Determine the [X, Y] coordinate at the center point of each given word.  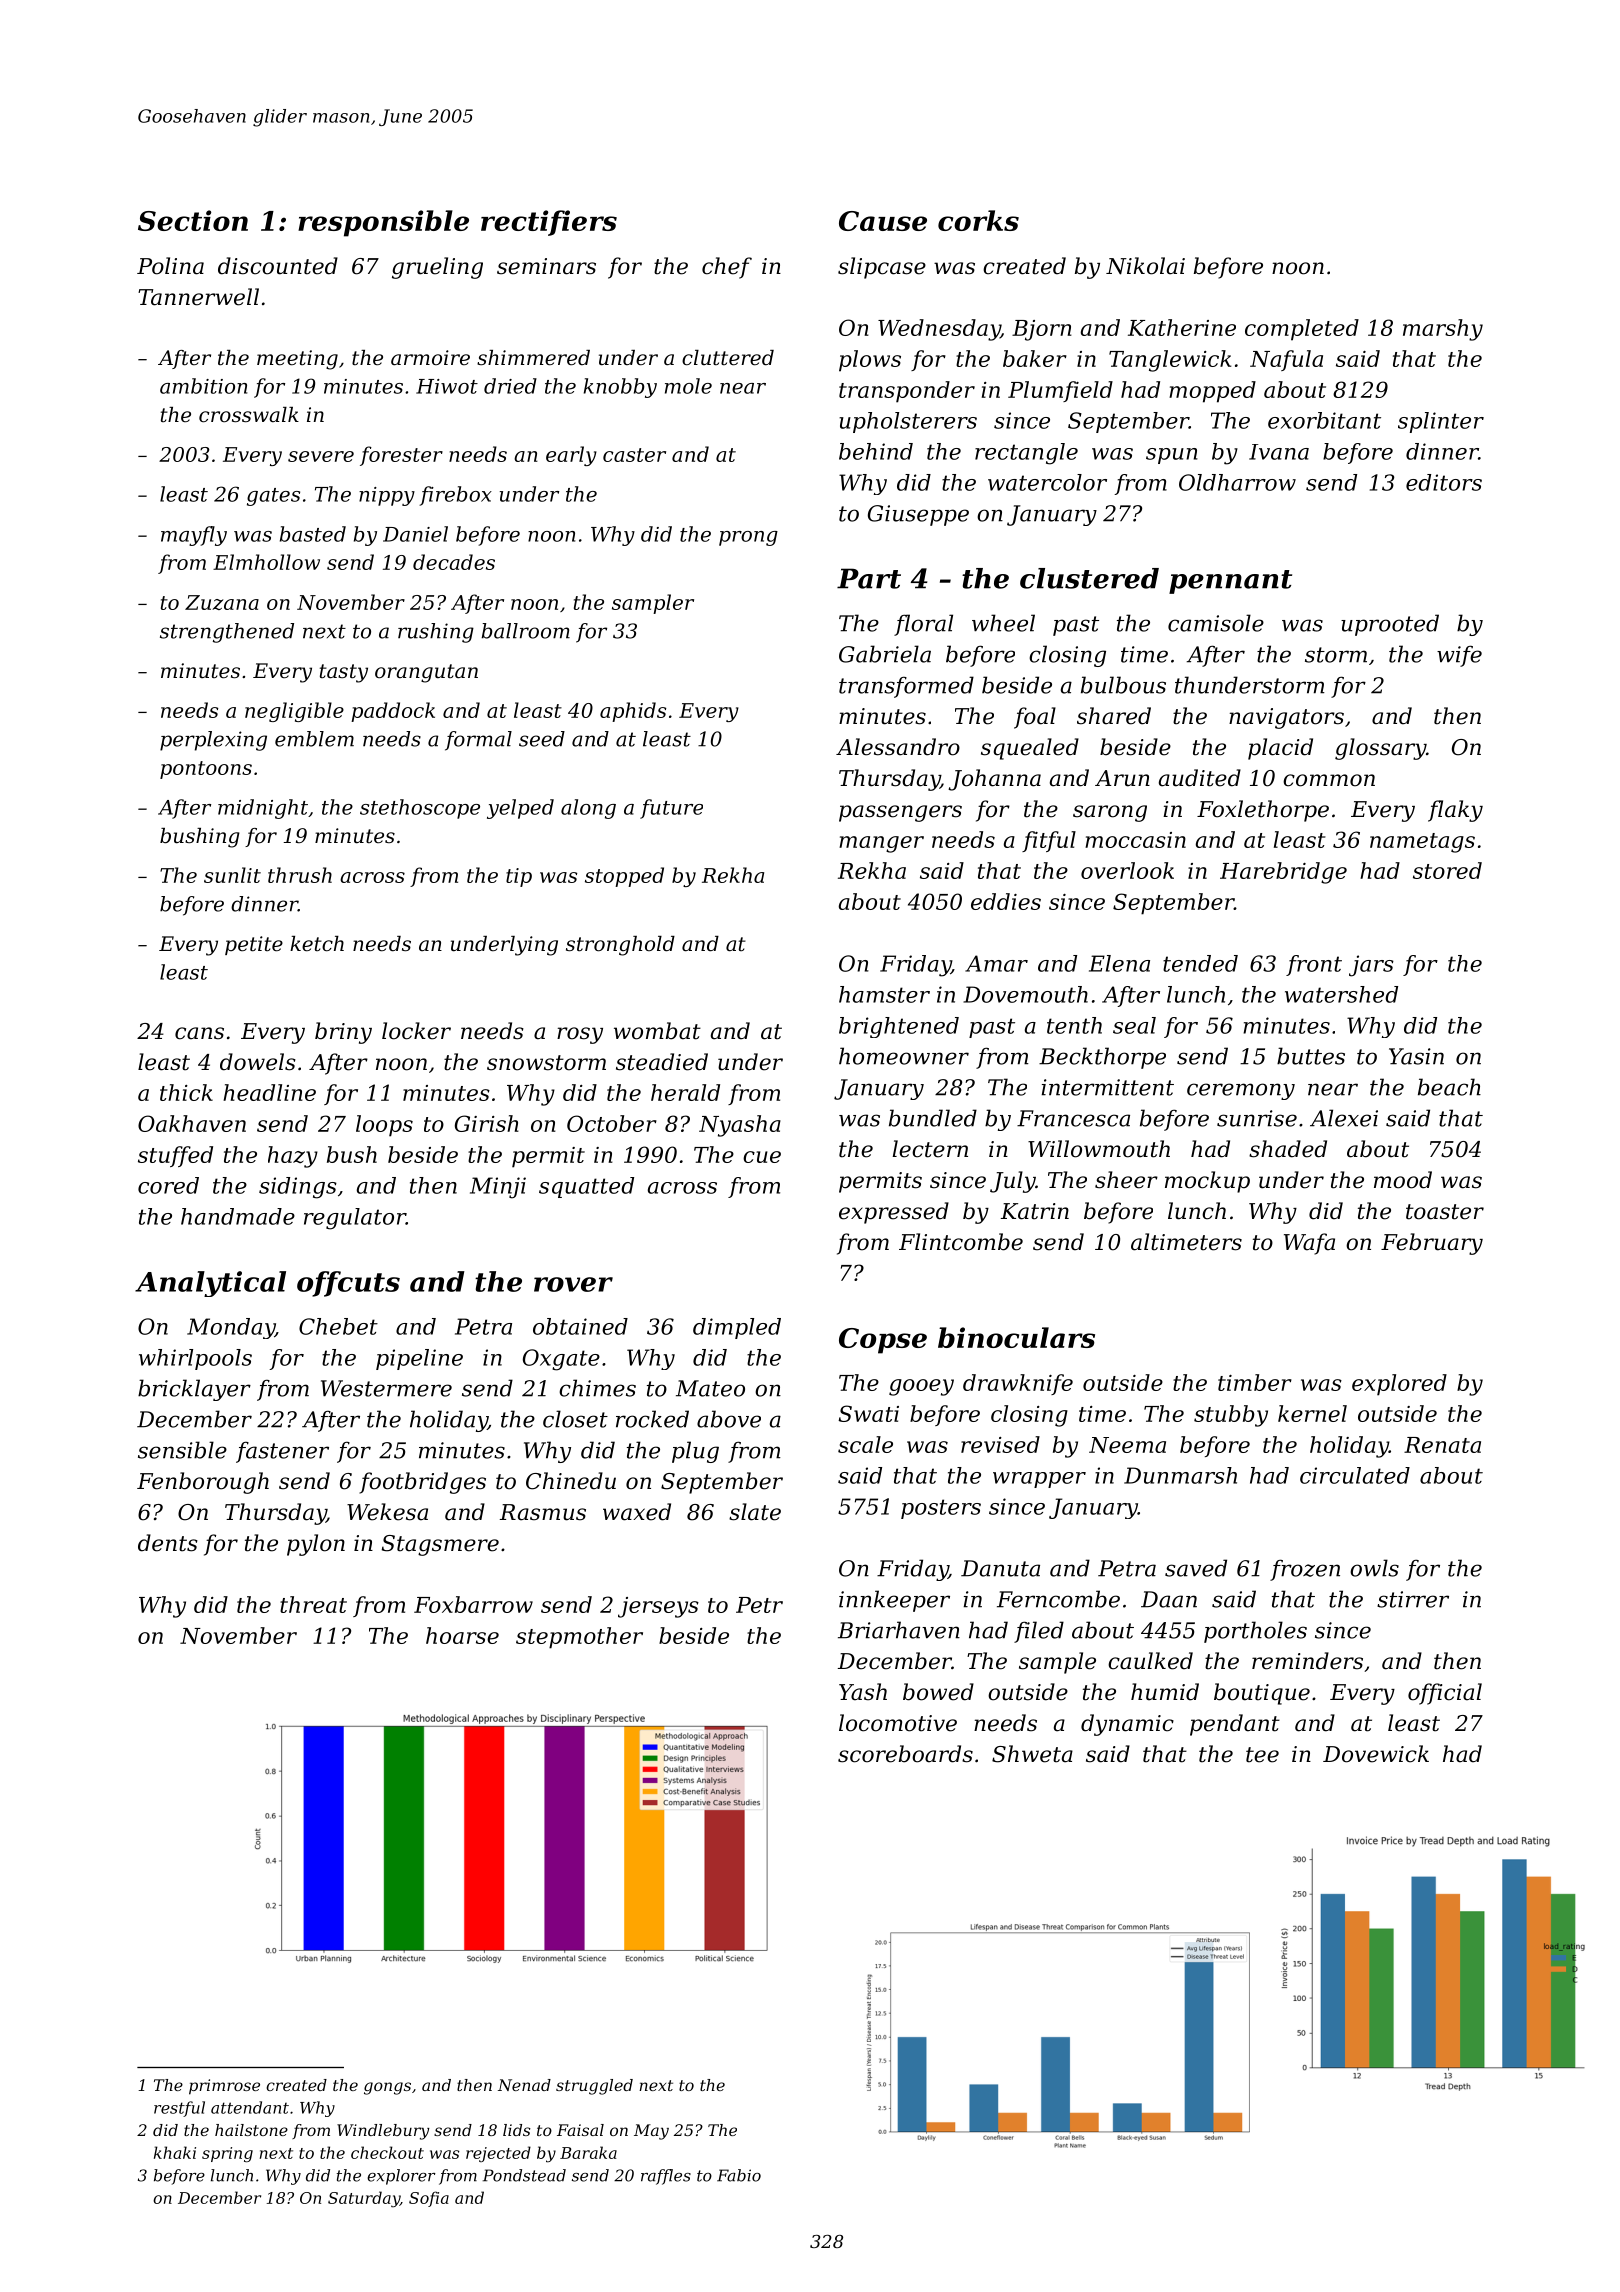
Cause [883, 221]
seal [1134, 1025]
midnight [263, 809]
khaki [175, 2152]
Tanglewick [1170, 361]
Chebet [338, 1326]
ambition [203, 386]
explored [1399, 1385]
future [671, 809]
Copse [883, 1341]
